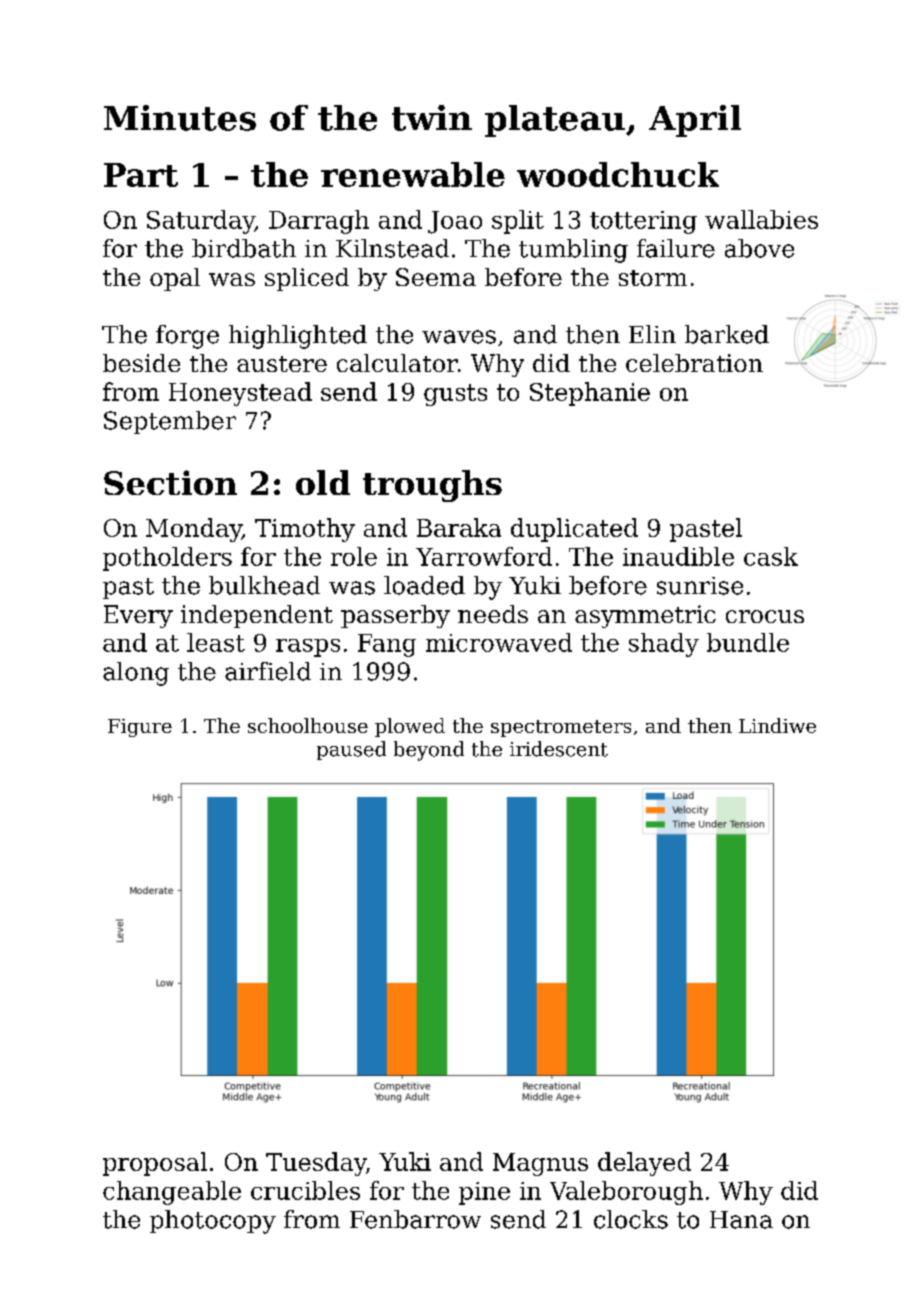 This screenshot has width=924, height=1314. What do you see at coordinates (351, 750) in the screenshot?
I see `paused` at bounding box center [351, 750].
